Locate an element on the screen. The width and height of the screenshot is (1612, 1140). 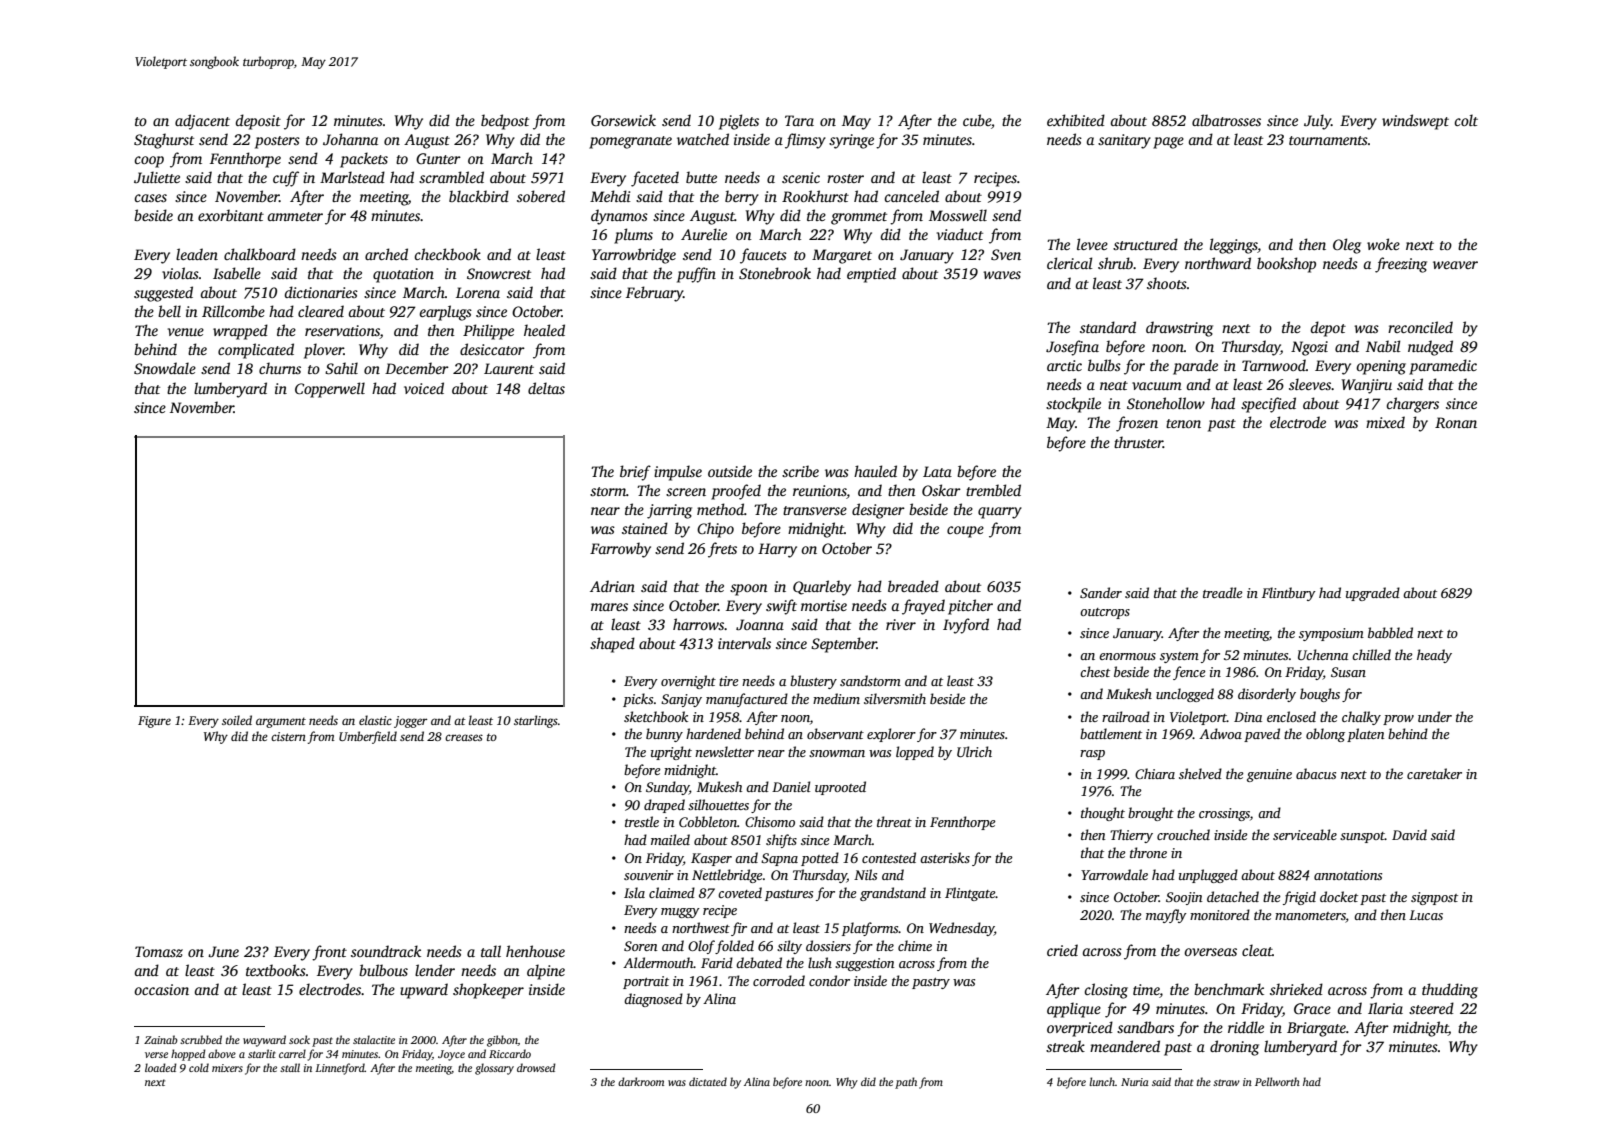
colt is located at coordinates (1466, 120).
